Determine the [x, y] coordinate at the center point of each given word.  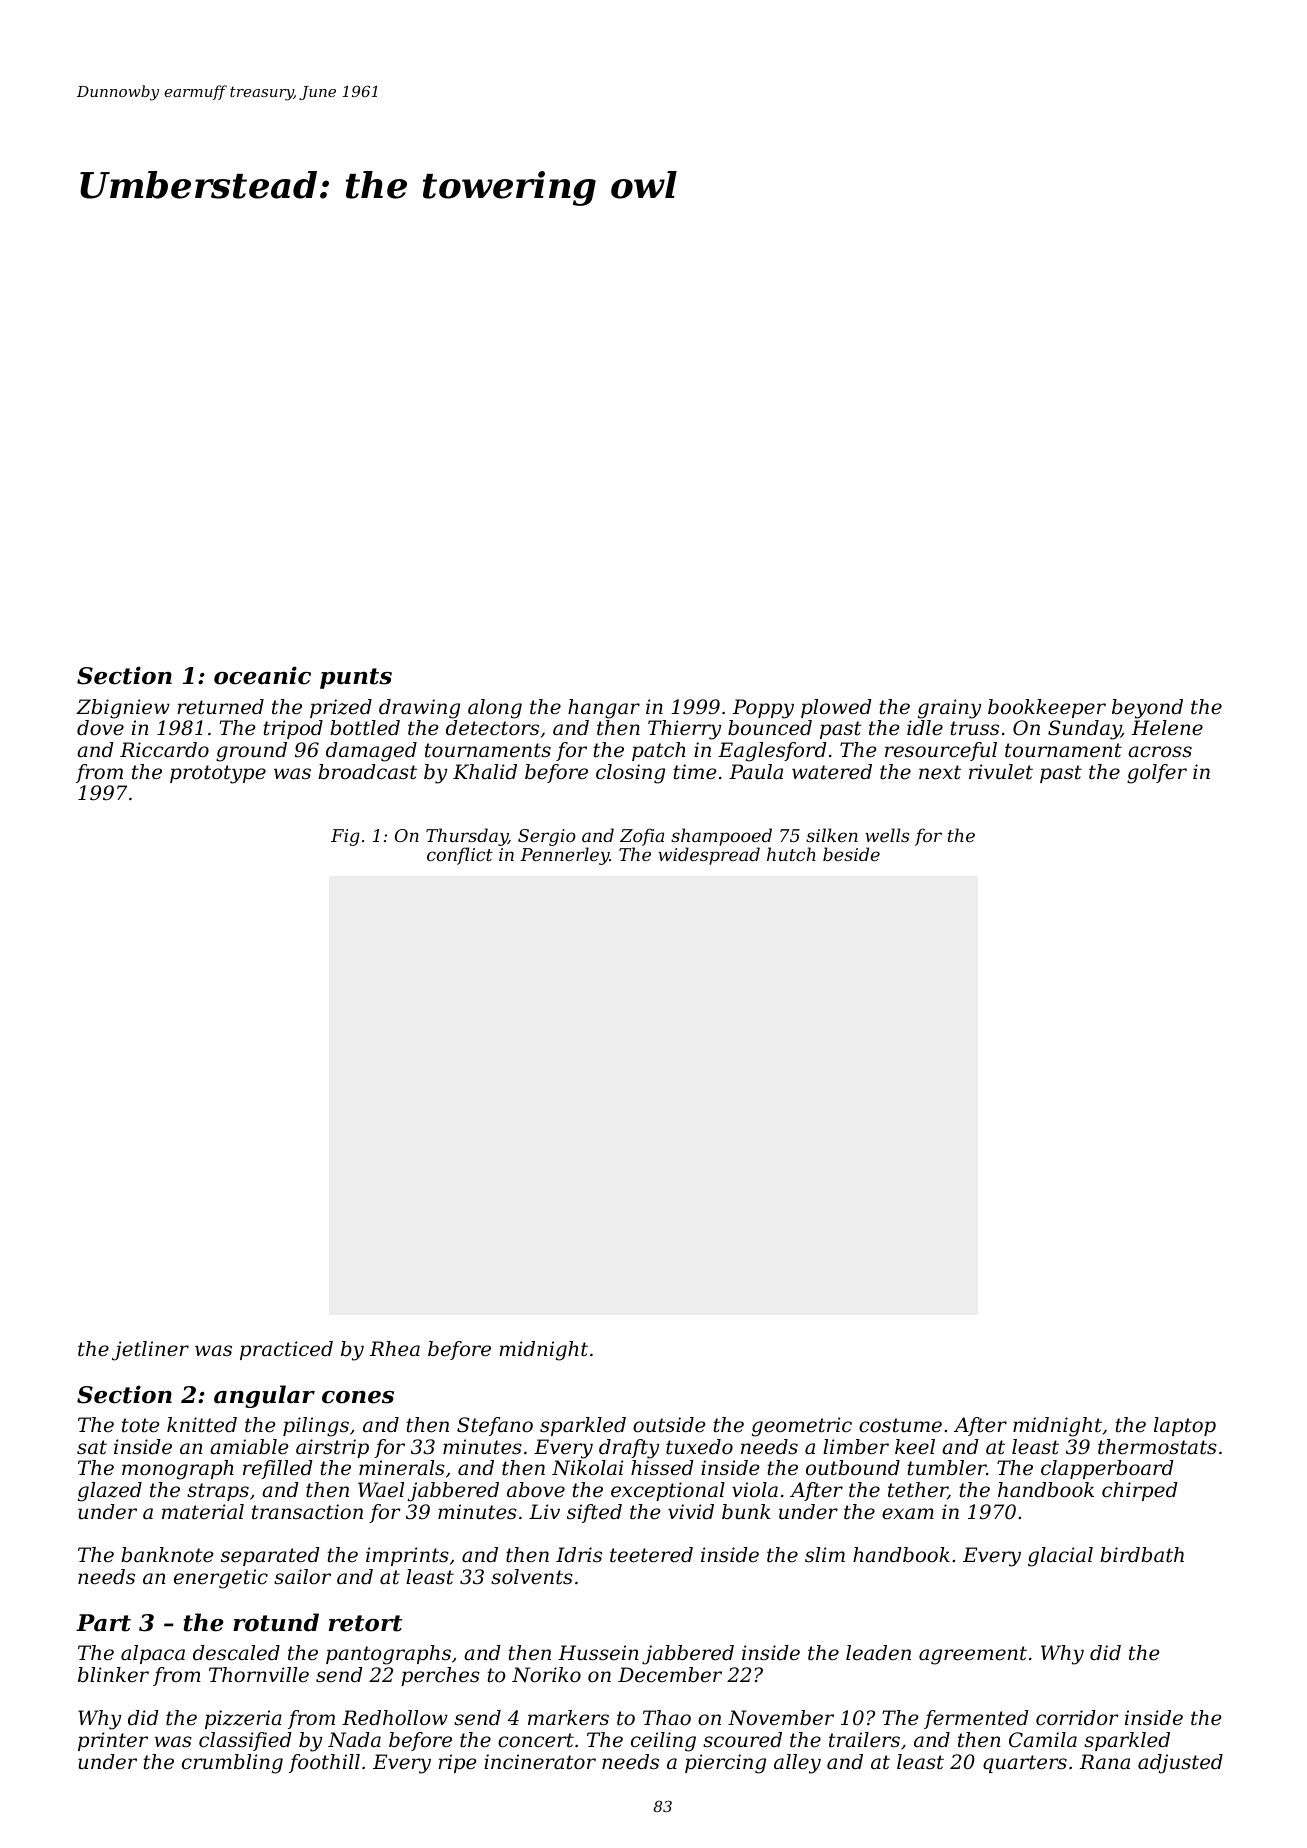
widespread [709, 856]
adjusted [1180, 1764]
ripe [457, 1763]
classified [245, 1741]
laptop [1185, 1426]
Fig [345, 837]
